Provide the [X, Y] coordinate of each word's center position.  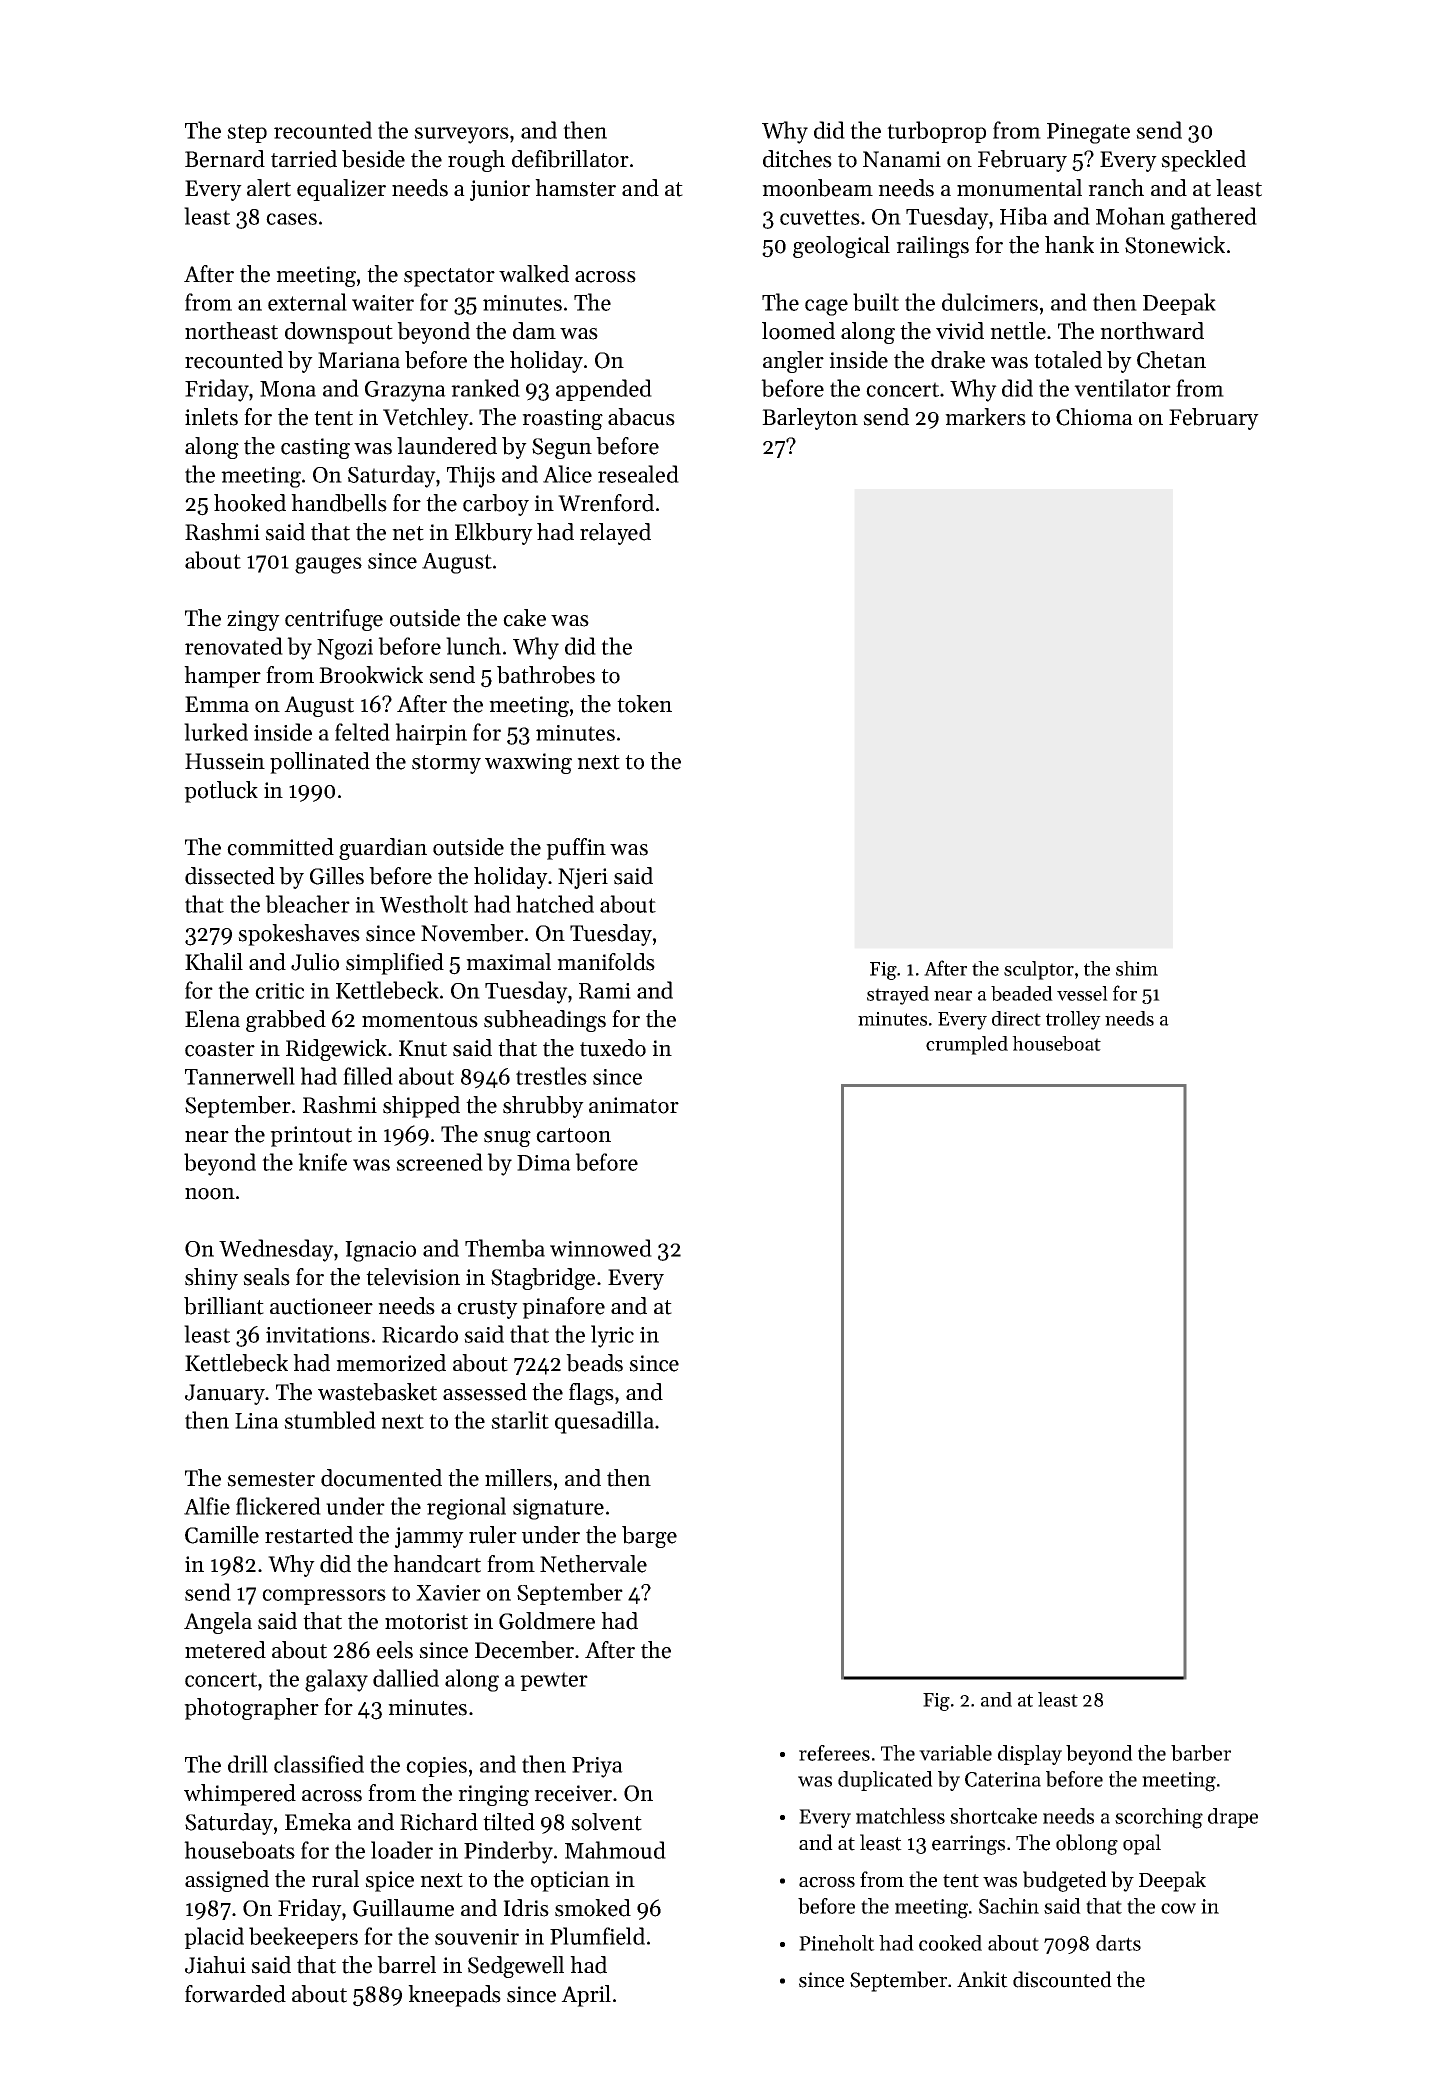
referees [834, 1753]
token [644, 704]
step [247, 133]
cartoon [573, 1135]
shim [1137, 968]
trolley [1073, 1020]
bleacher [307, 904]
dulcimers [990, 302]
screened [439, 1162]
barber [1201, 1753]
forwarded [235, 1994]
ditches [797, 159]
